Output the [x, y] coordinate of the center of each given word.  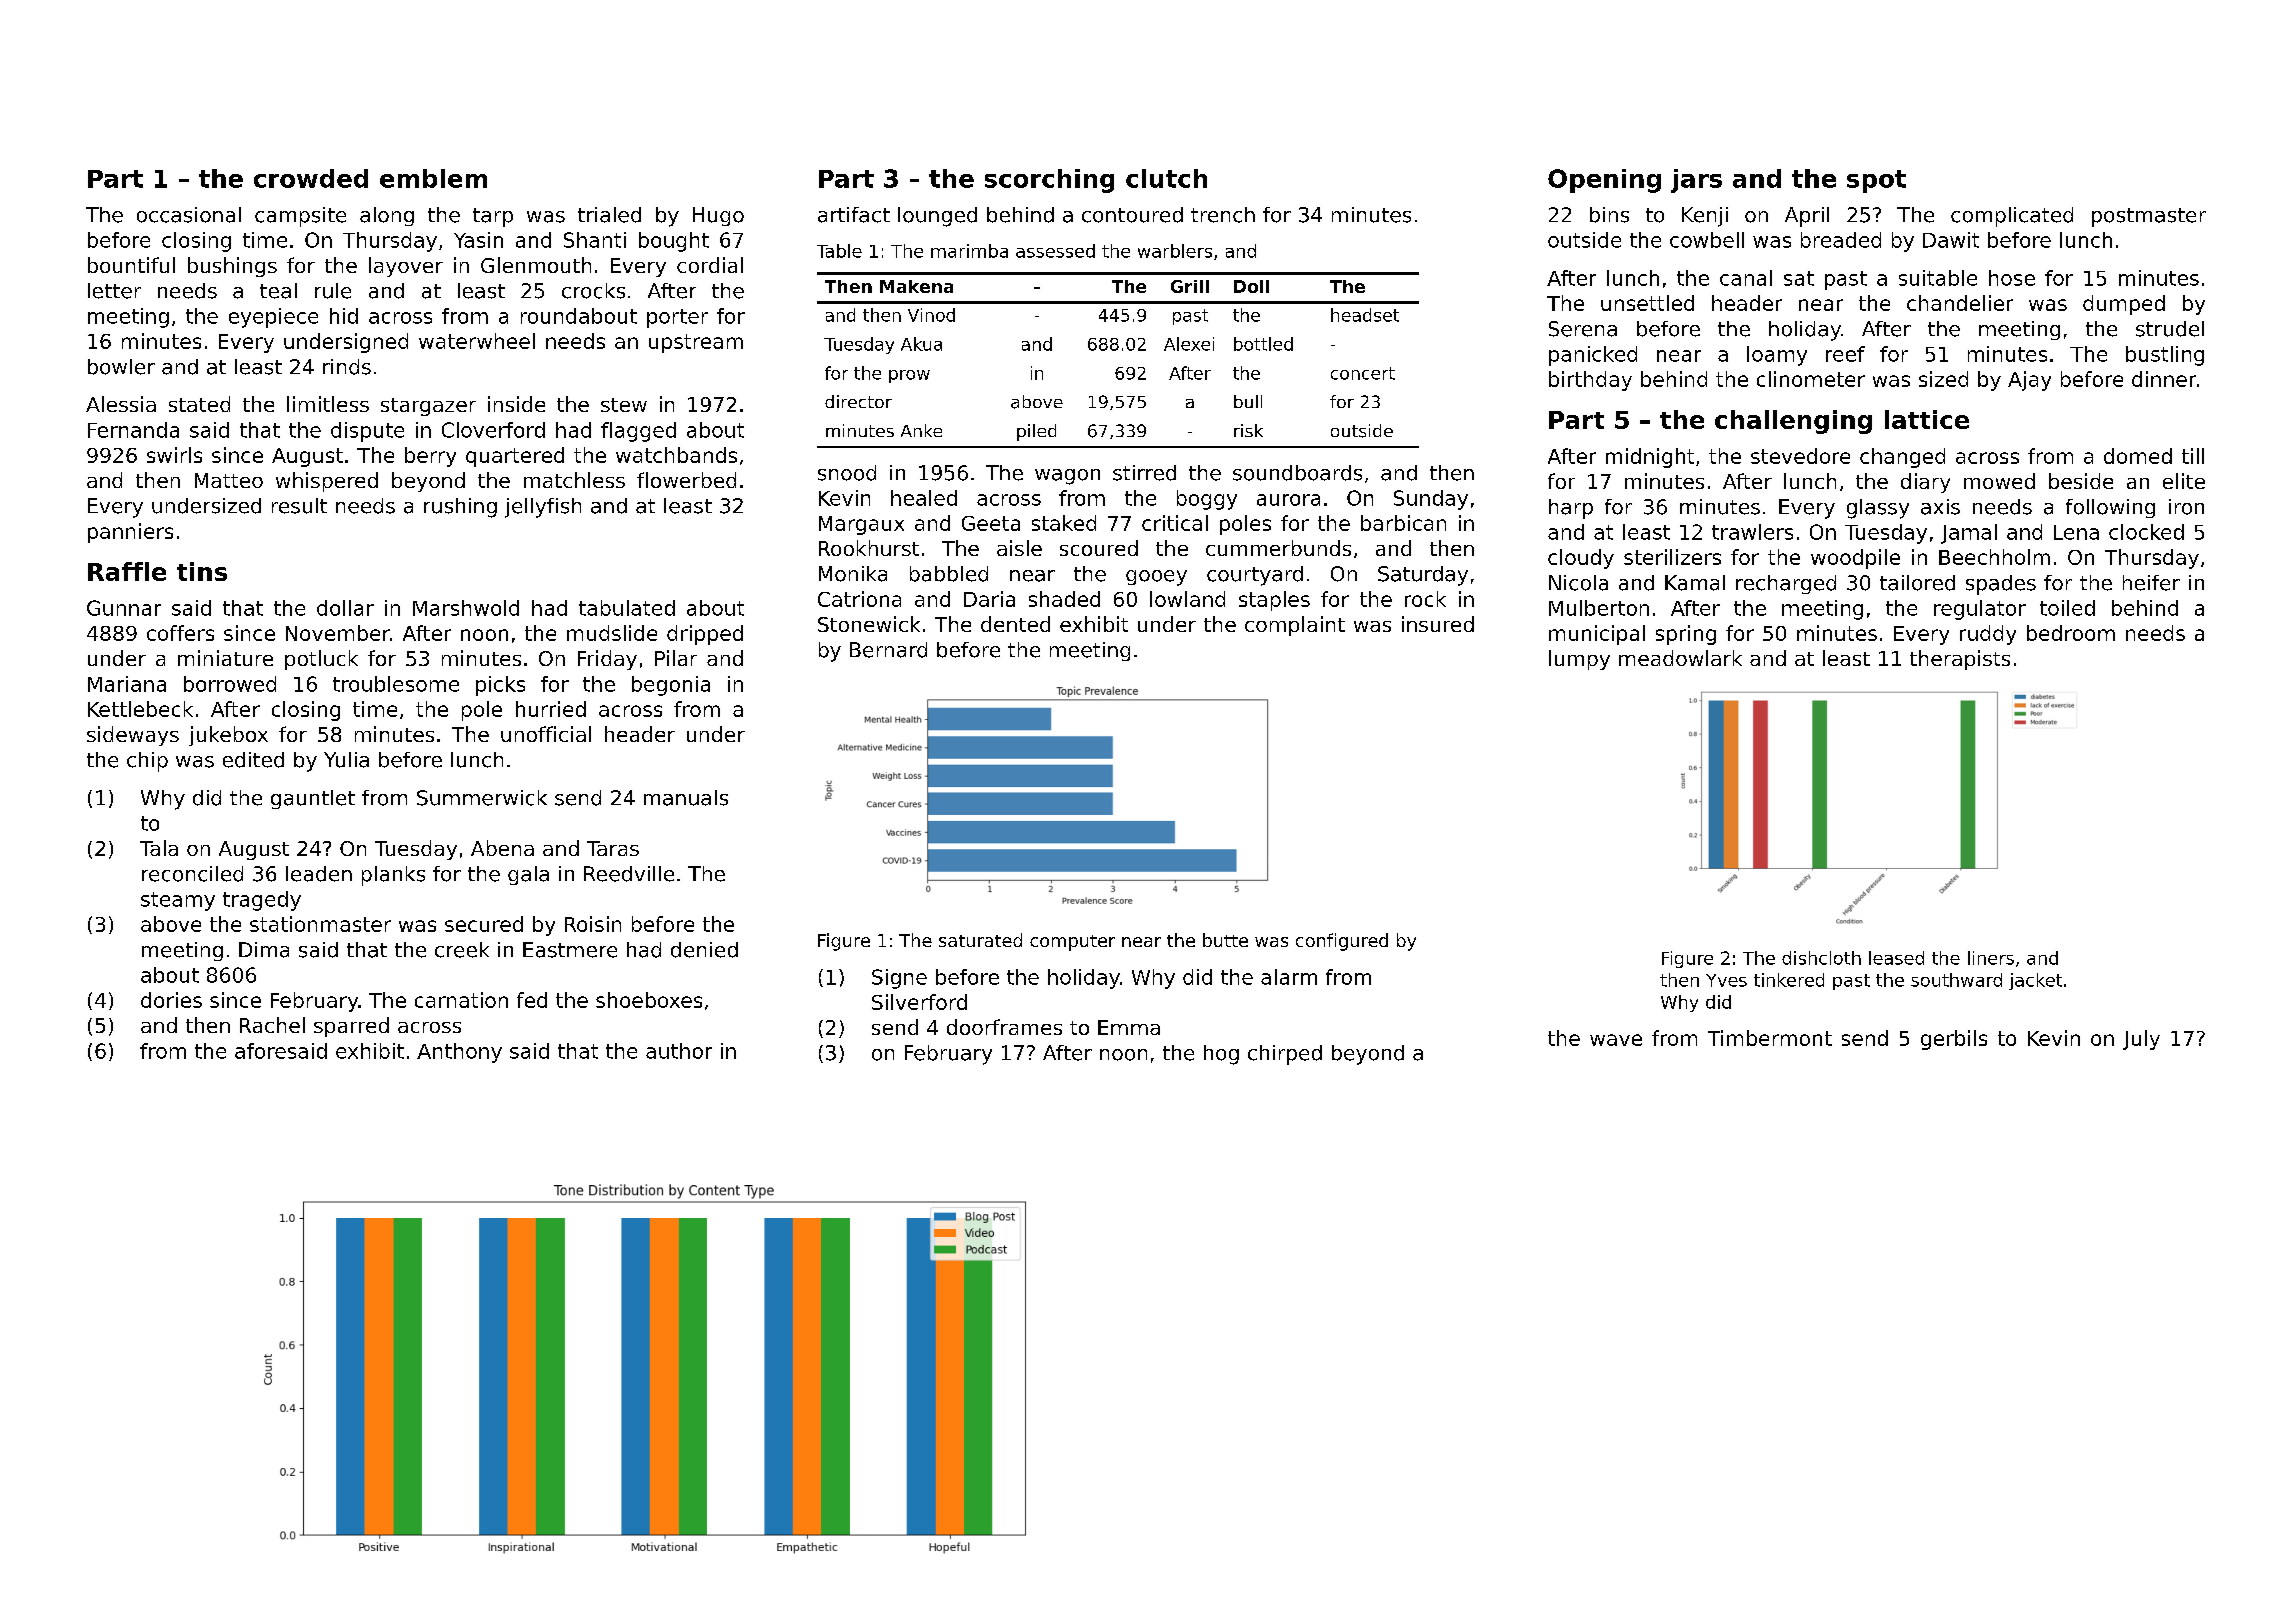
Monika [853, 574]
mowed [1999, 481]
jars [1696, 181]
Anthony [459, 1053]
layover [406, 267]
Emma [1129, 1027]
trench [1223, 215]
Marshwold [466, 608]
